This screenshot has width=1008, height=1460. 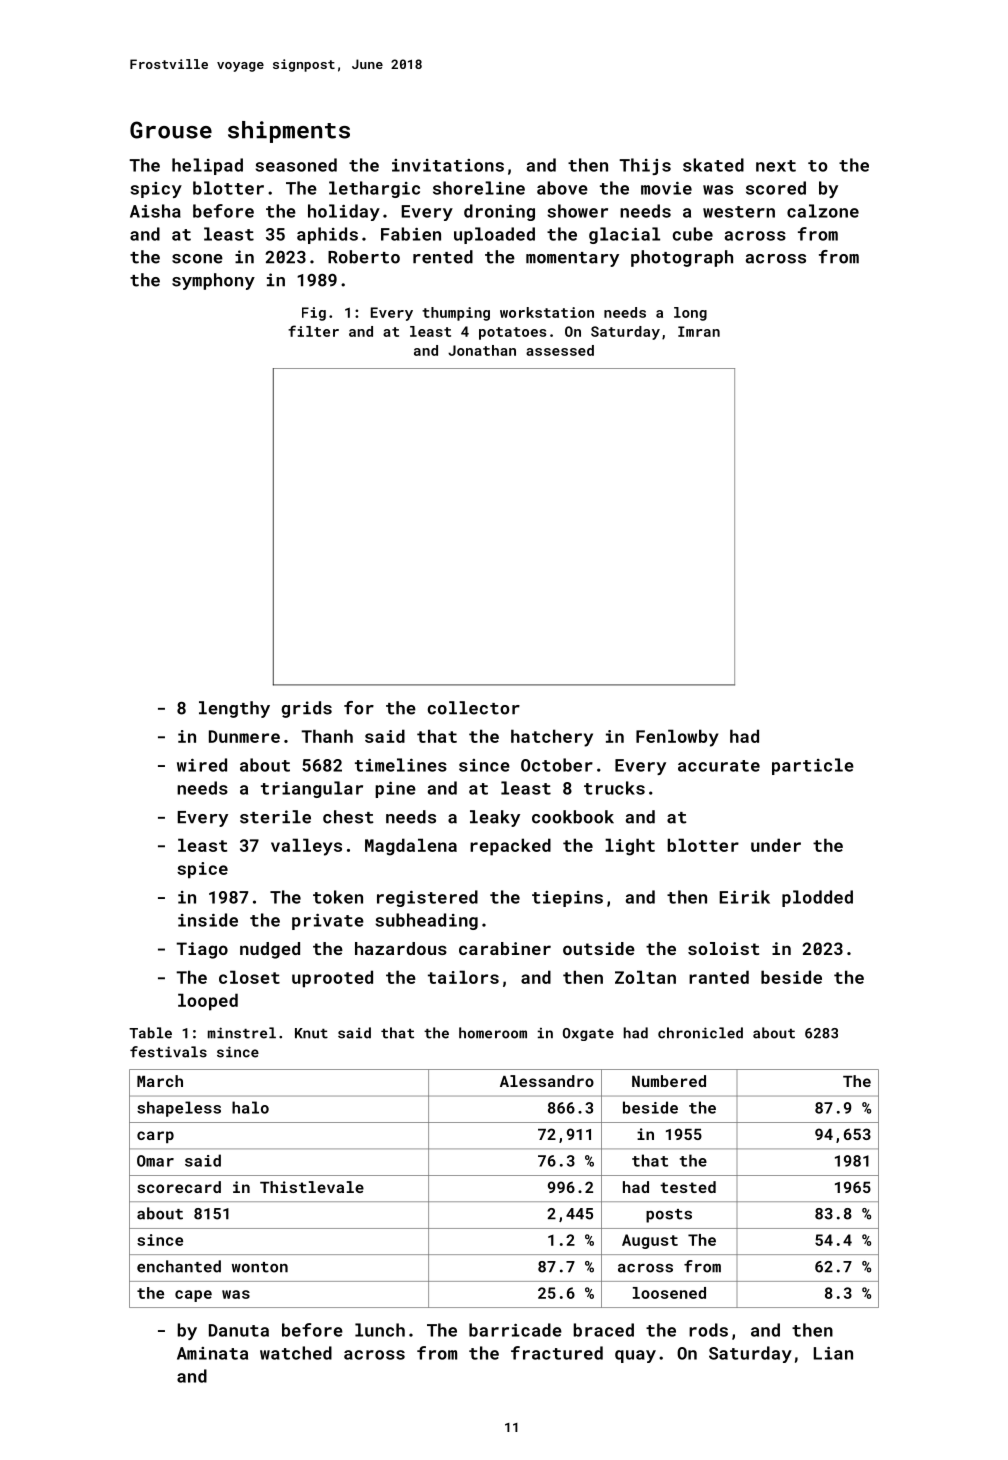 What do you see at coordinates (677, 738) in the screenshot?
I see `Fenlowby` at bounding box center [677, 738].
